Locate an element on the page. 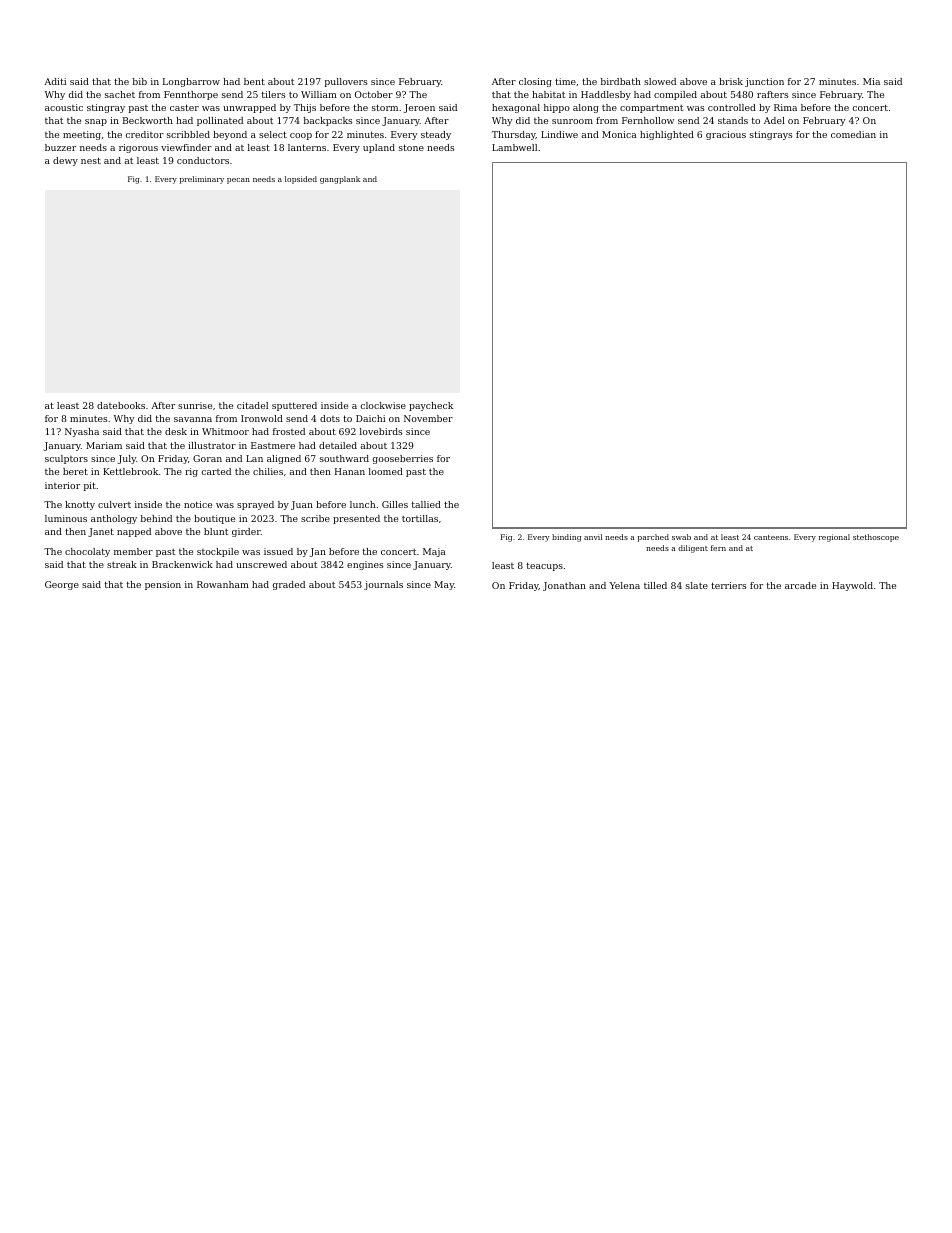 This image has width=952, height=1233. closing is located at coordinates (535, 82).
